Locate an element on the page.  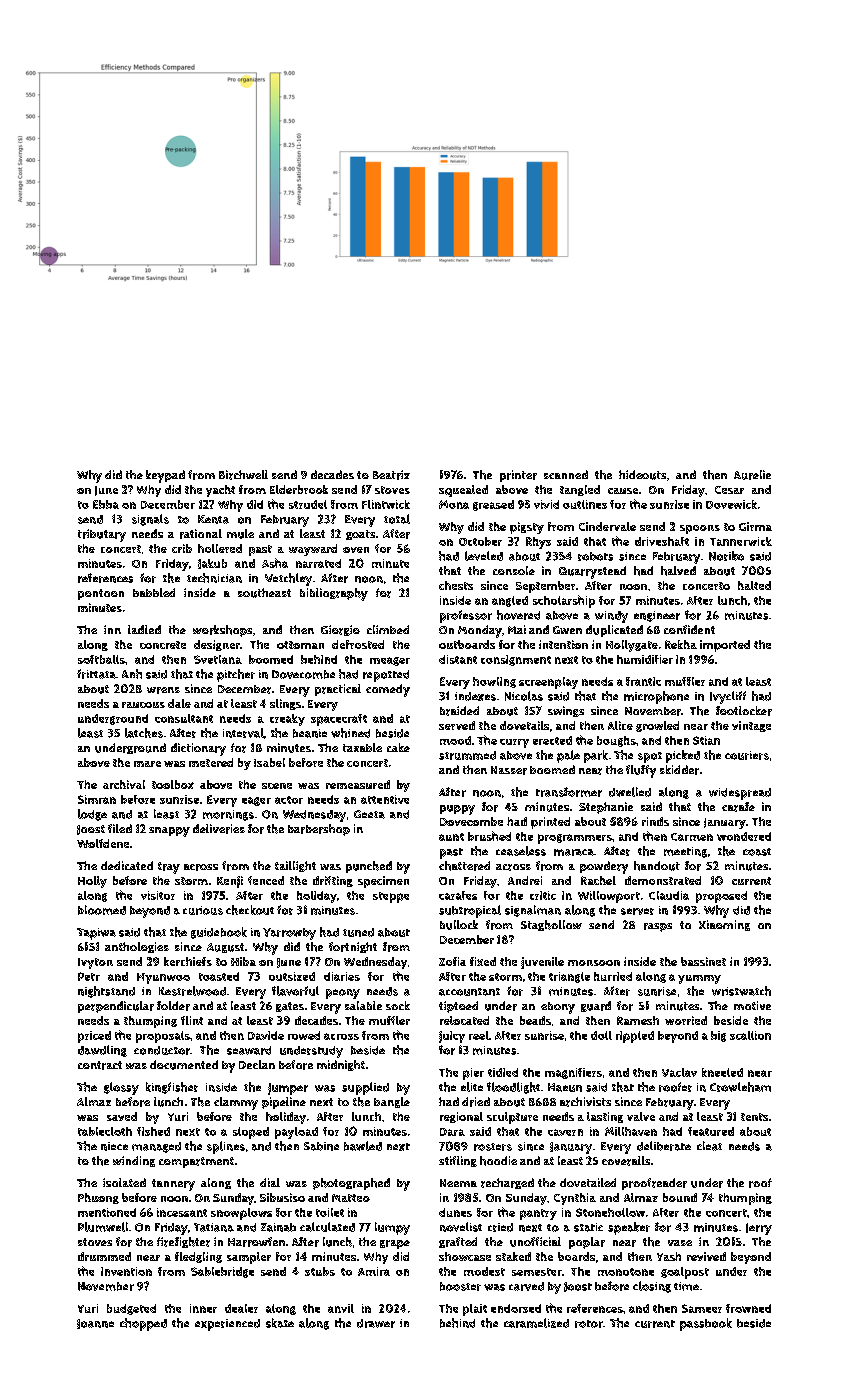
scallion is located at coordinates (750, 1035).
